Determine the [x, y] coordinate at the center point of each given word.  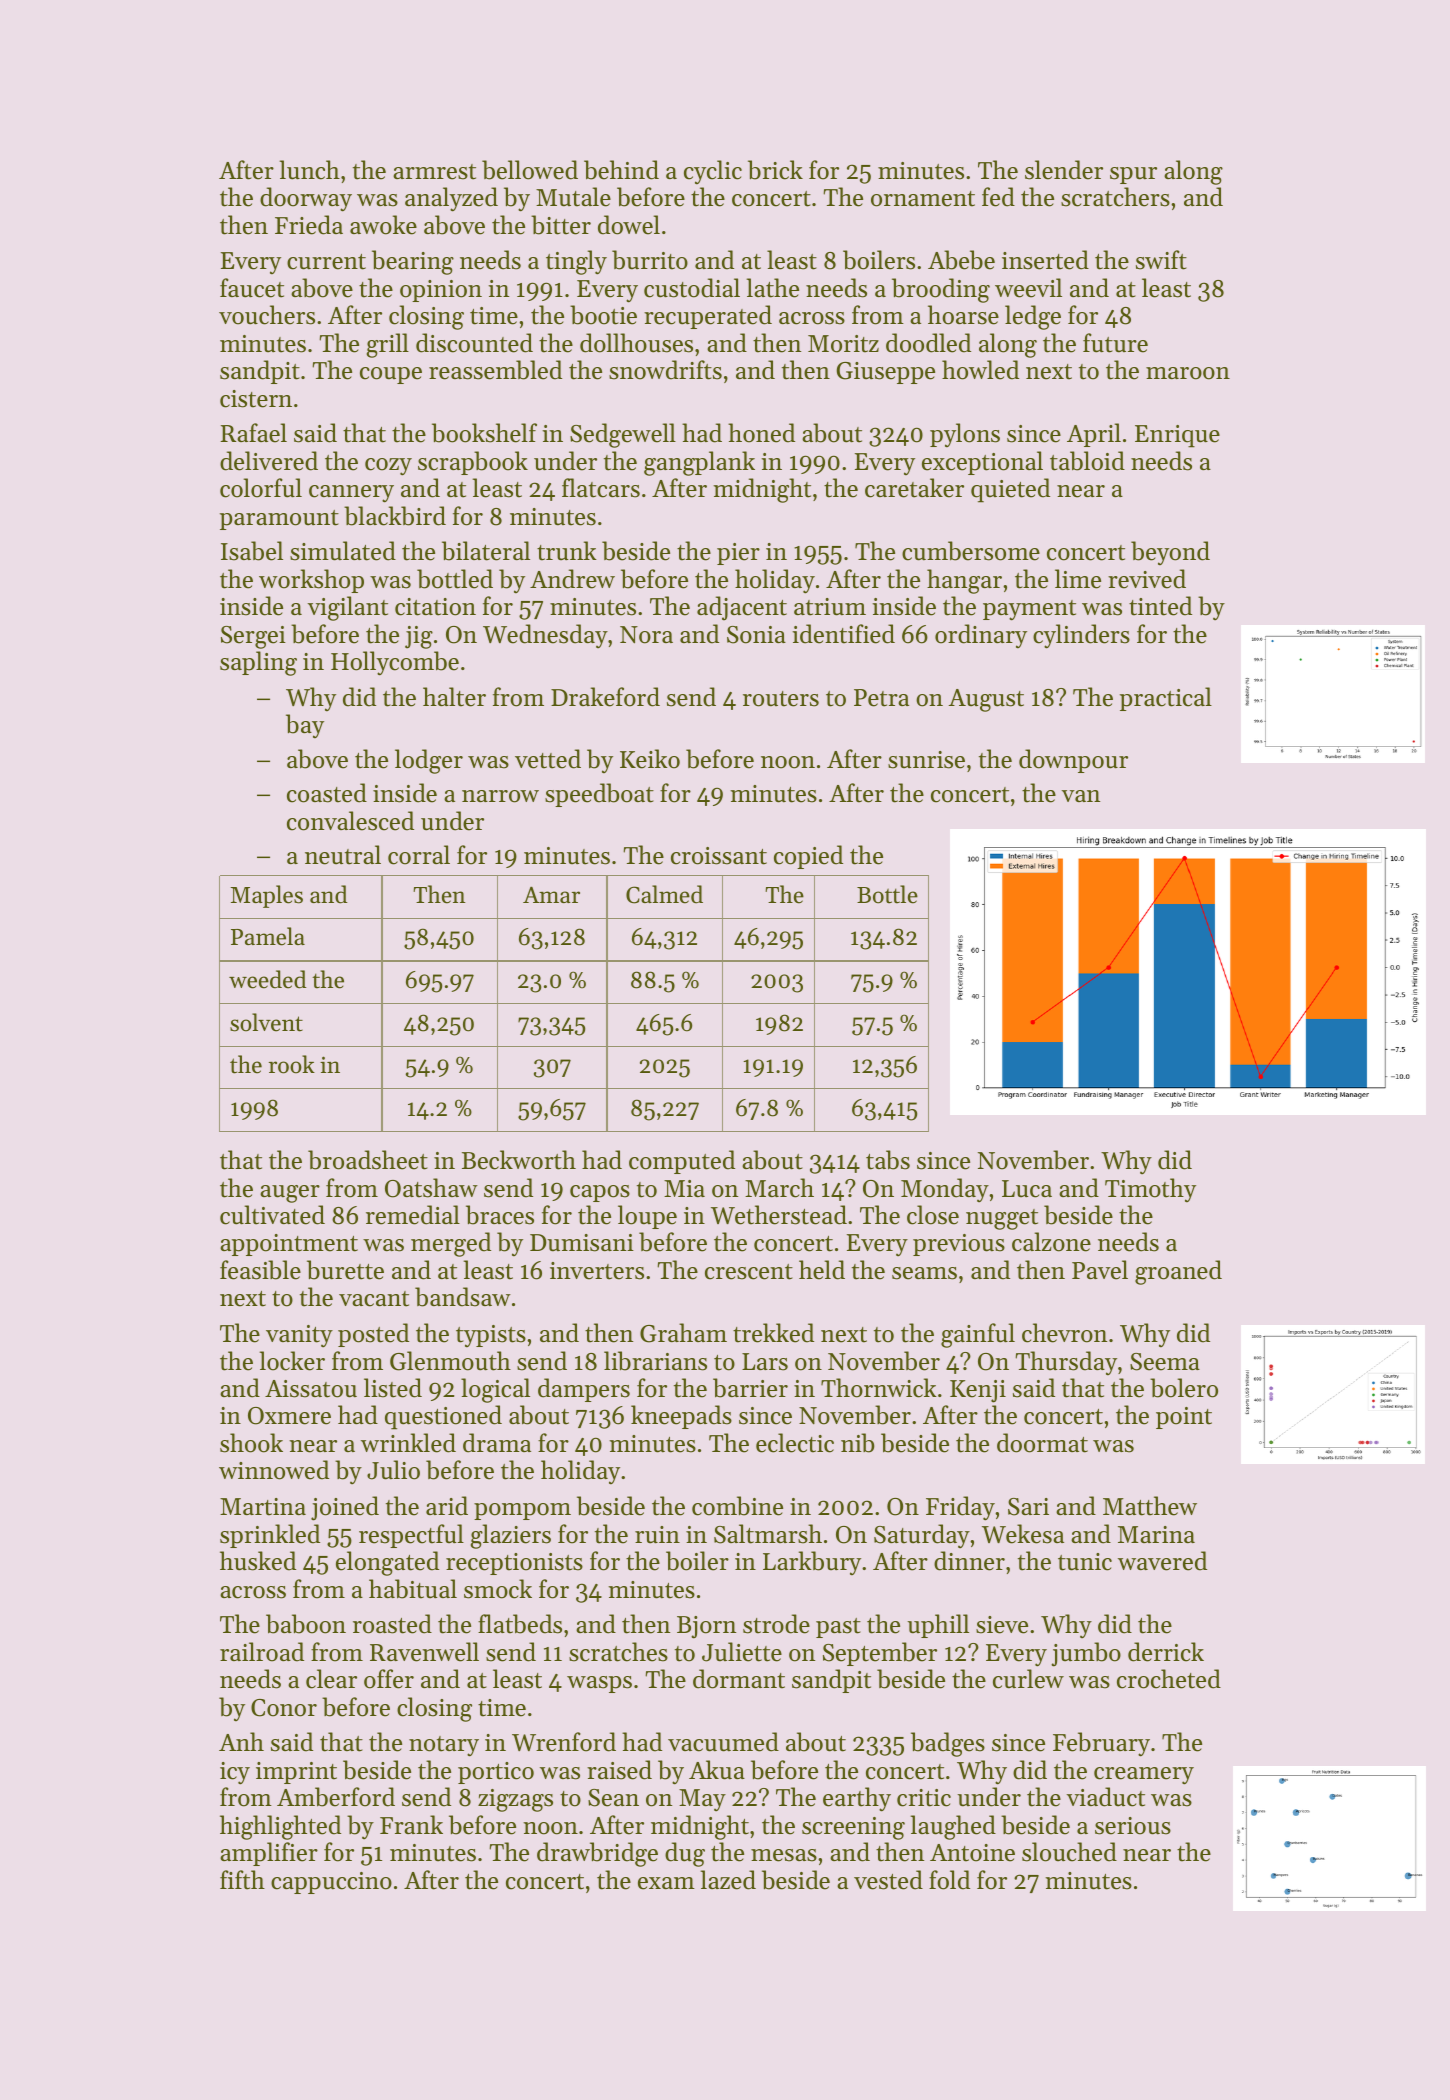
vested [888, 1880]
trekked [773, 1333]
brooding [941, 290]
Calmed [664, 894]
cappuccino [331, 1883]
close [933, 1215]
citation [435, 607]
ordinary [981, 636]
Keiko [650, 759]
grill [388, 345]
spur [1133, 175]
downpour [1073, 761]
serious [1133, 1826]
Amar [551, 894]
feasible [260, 1270]
